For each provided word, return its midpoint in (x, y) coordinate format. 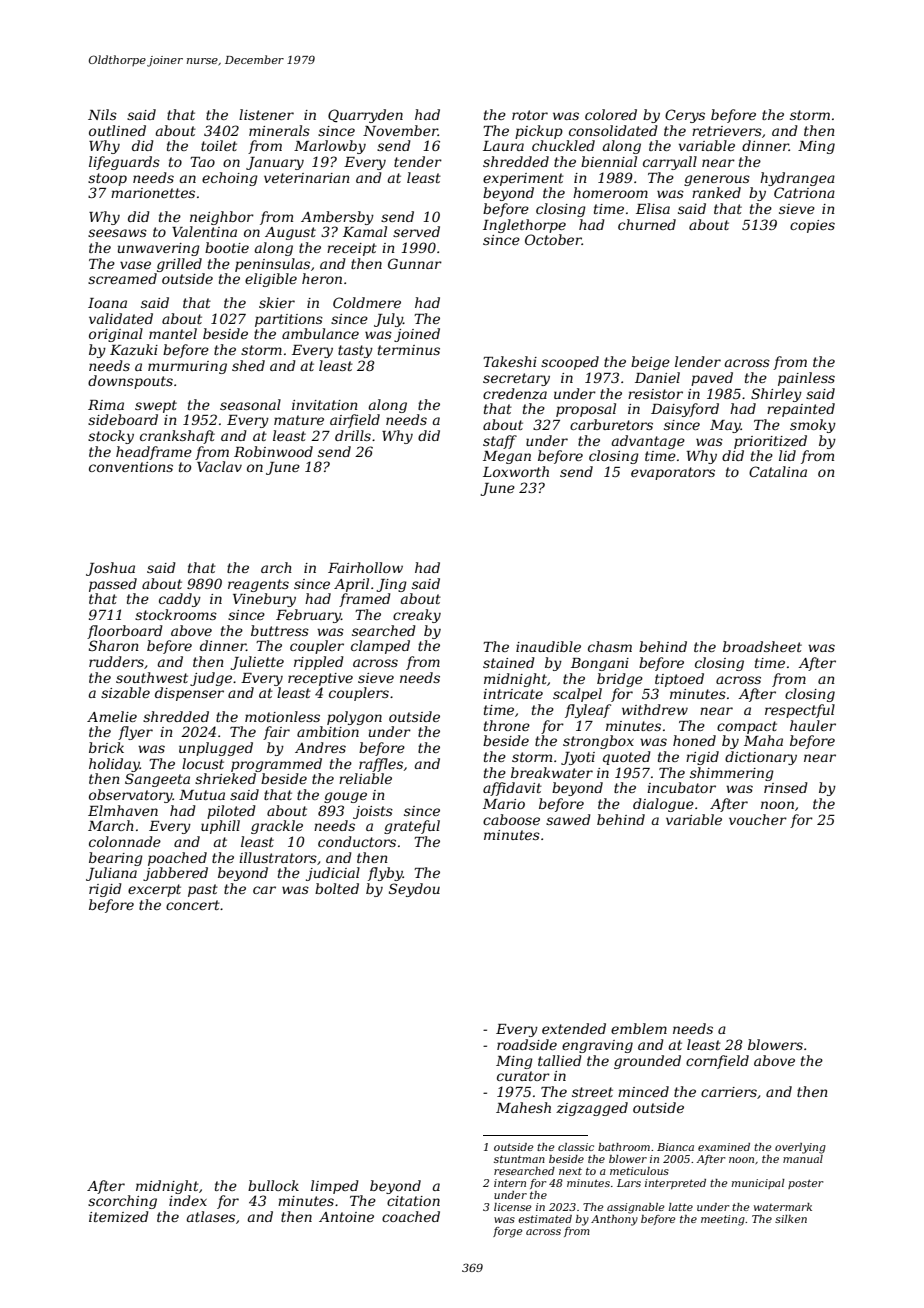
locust (203, 763)
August (290, 233)
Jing (391, 585)
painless (806, 379)
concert (193, 905)
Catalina (778, 471)
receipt (352, 249)
